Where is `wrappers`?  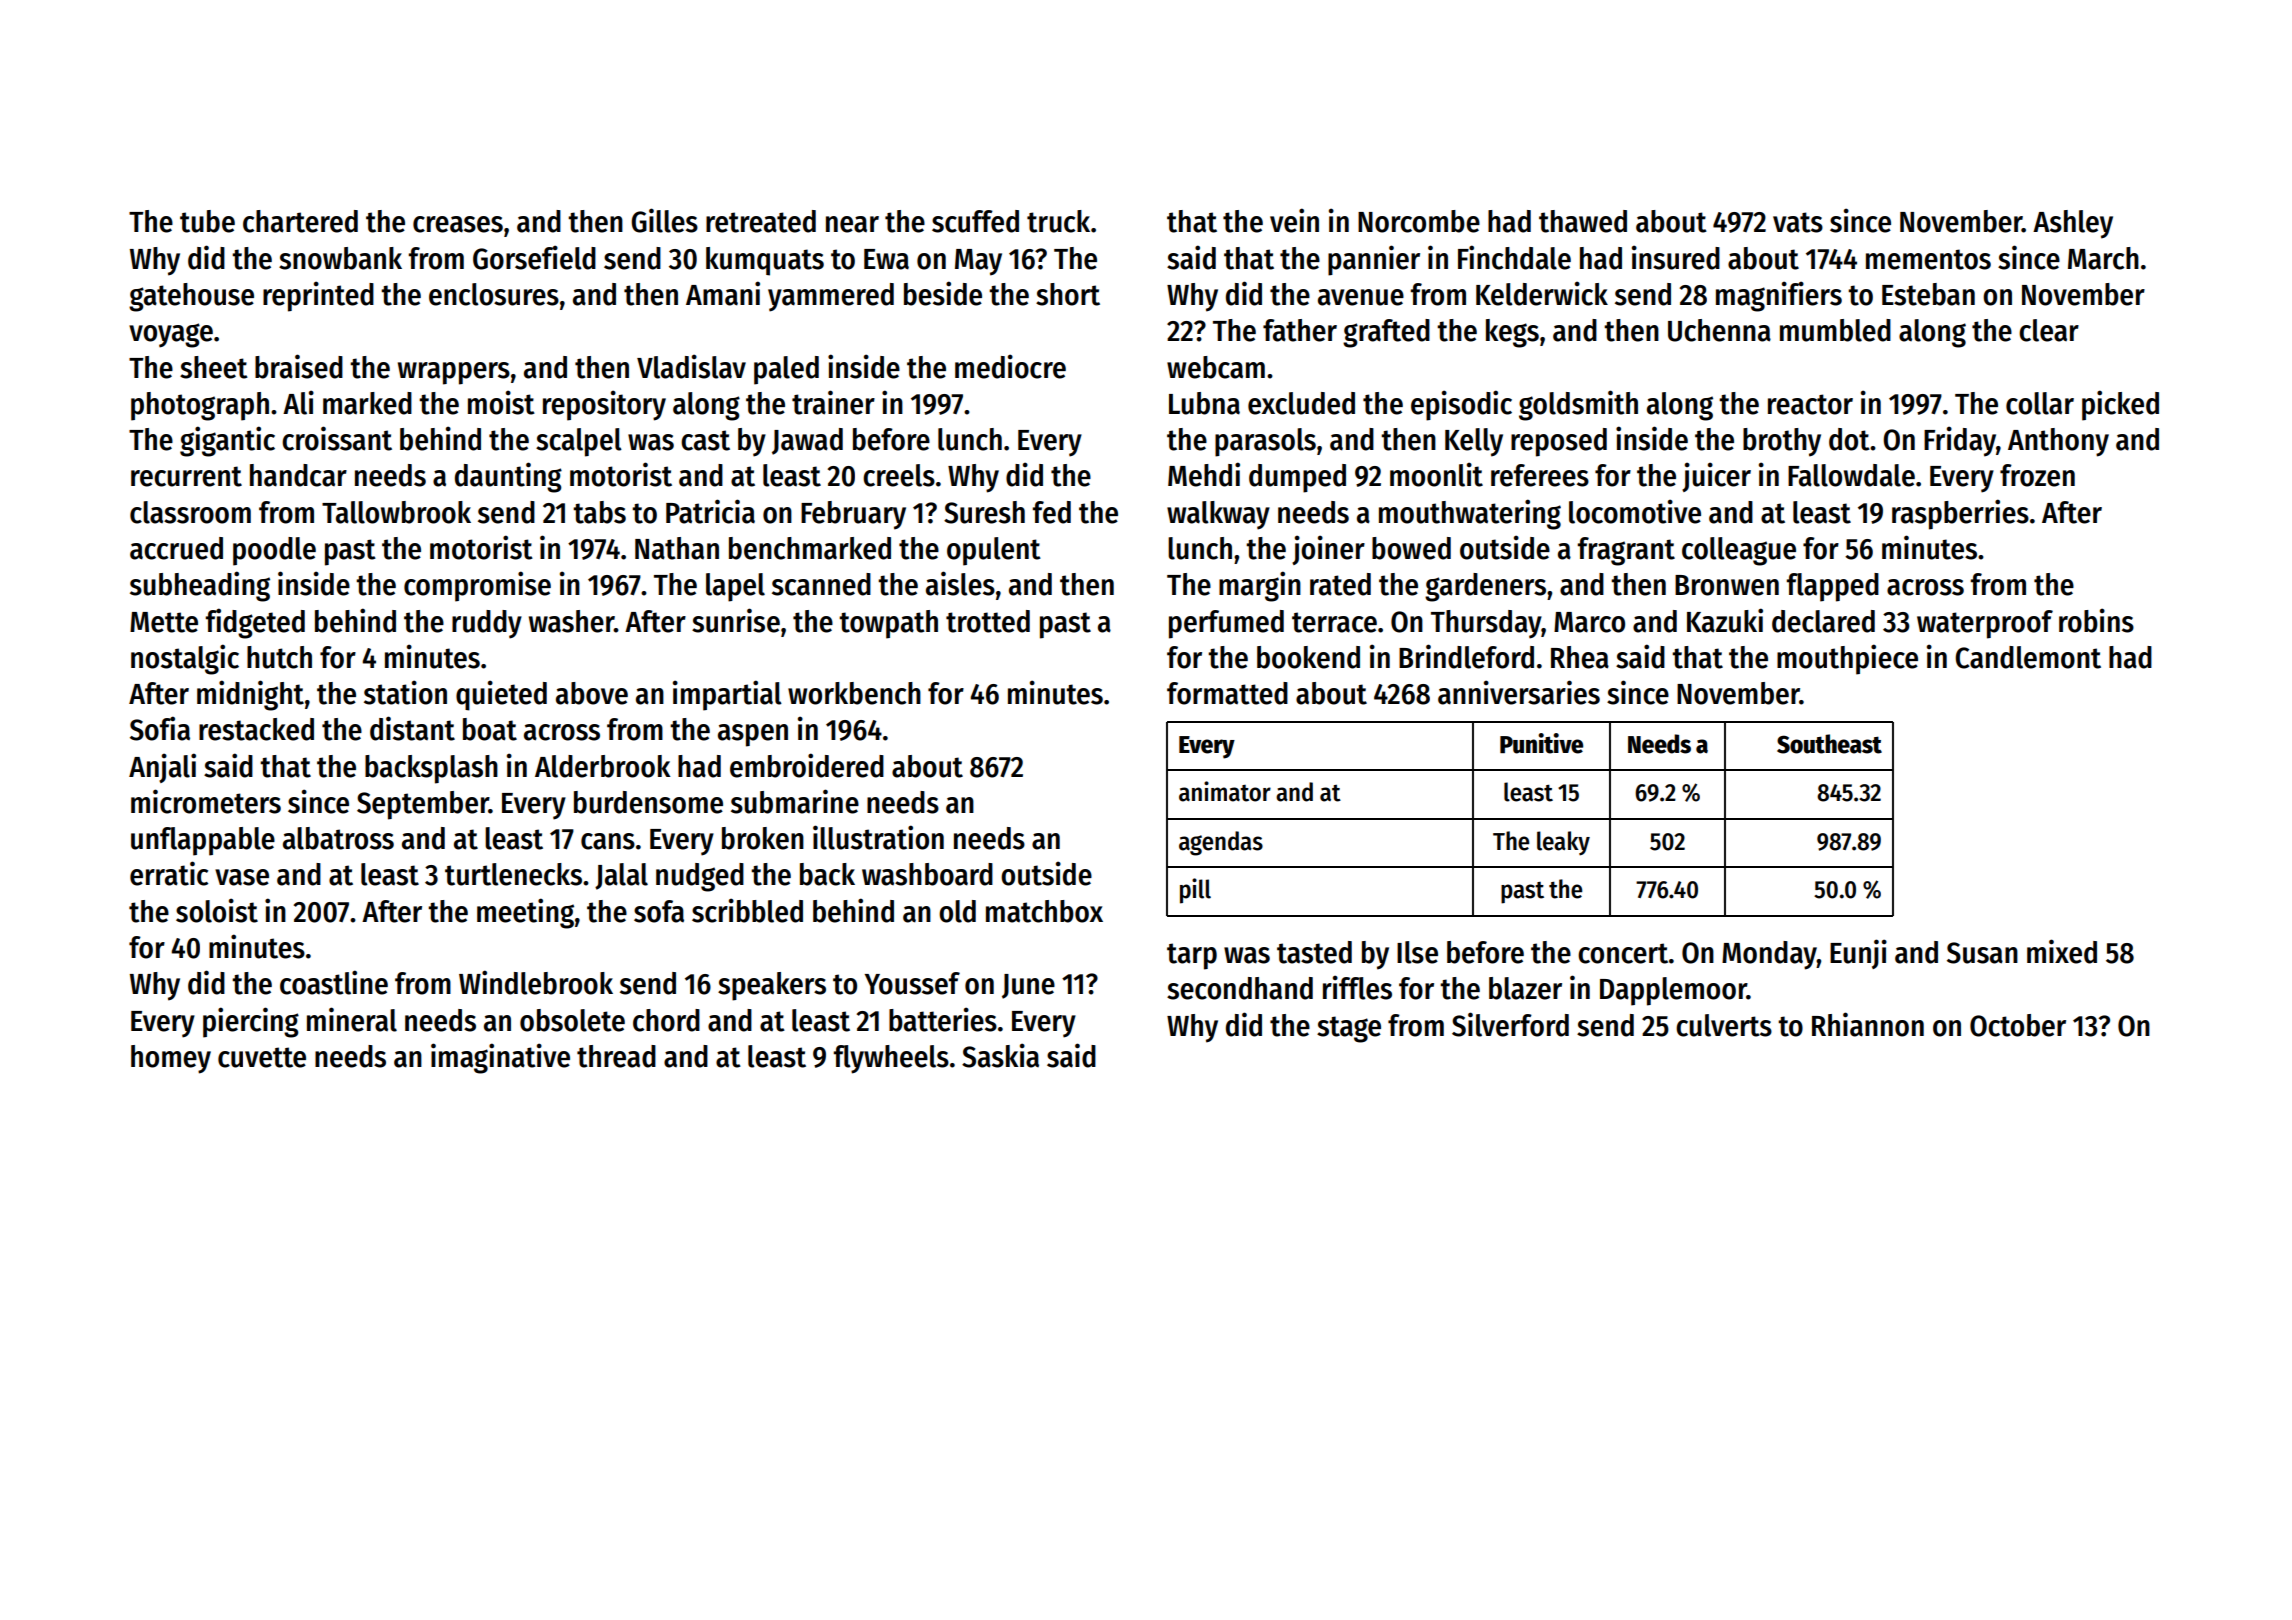 wrappers is located at coordinates (454, 373).
